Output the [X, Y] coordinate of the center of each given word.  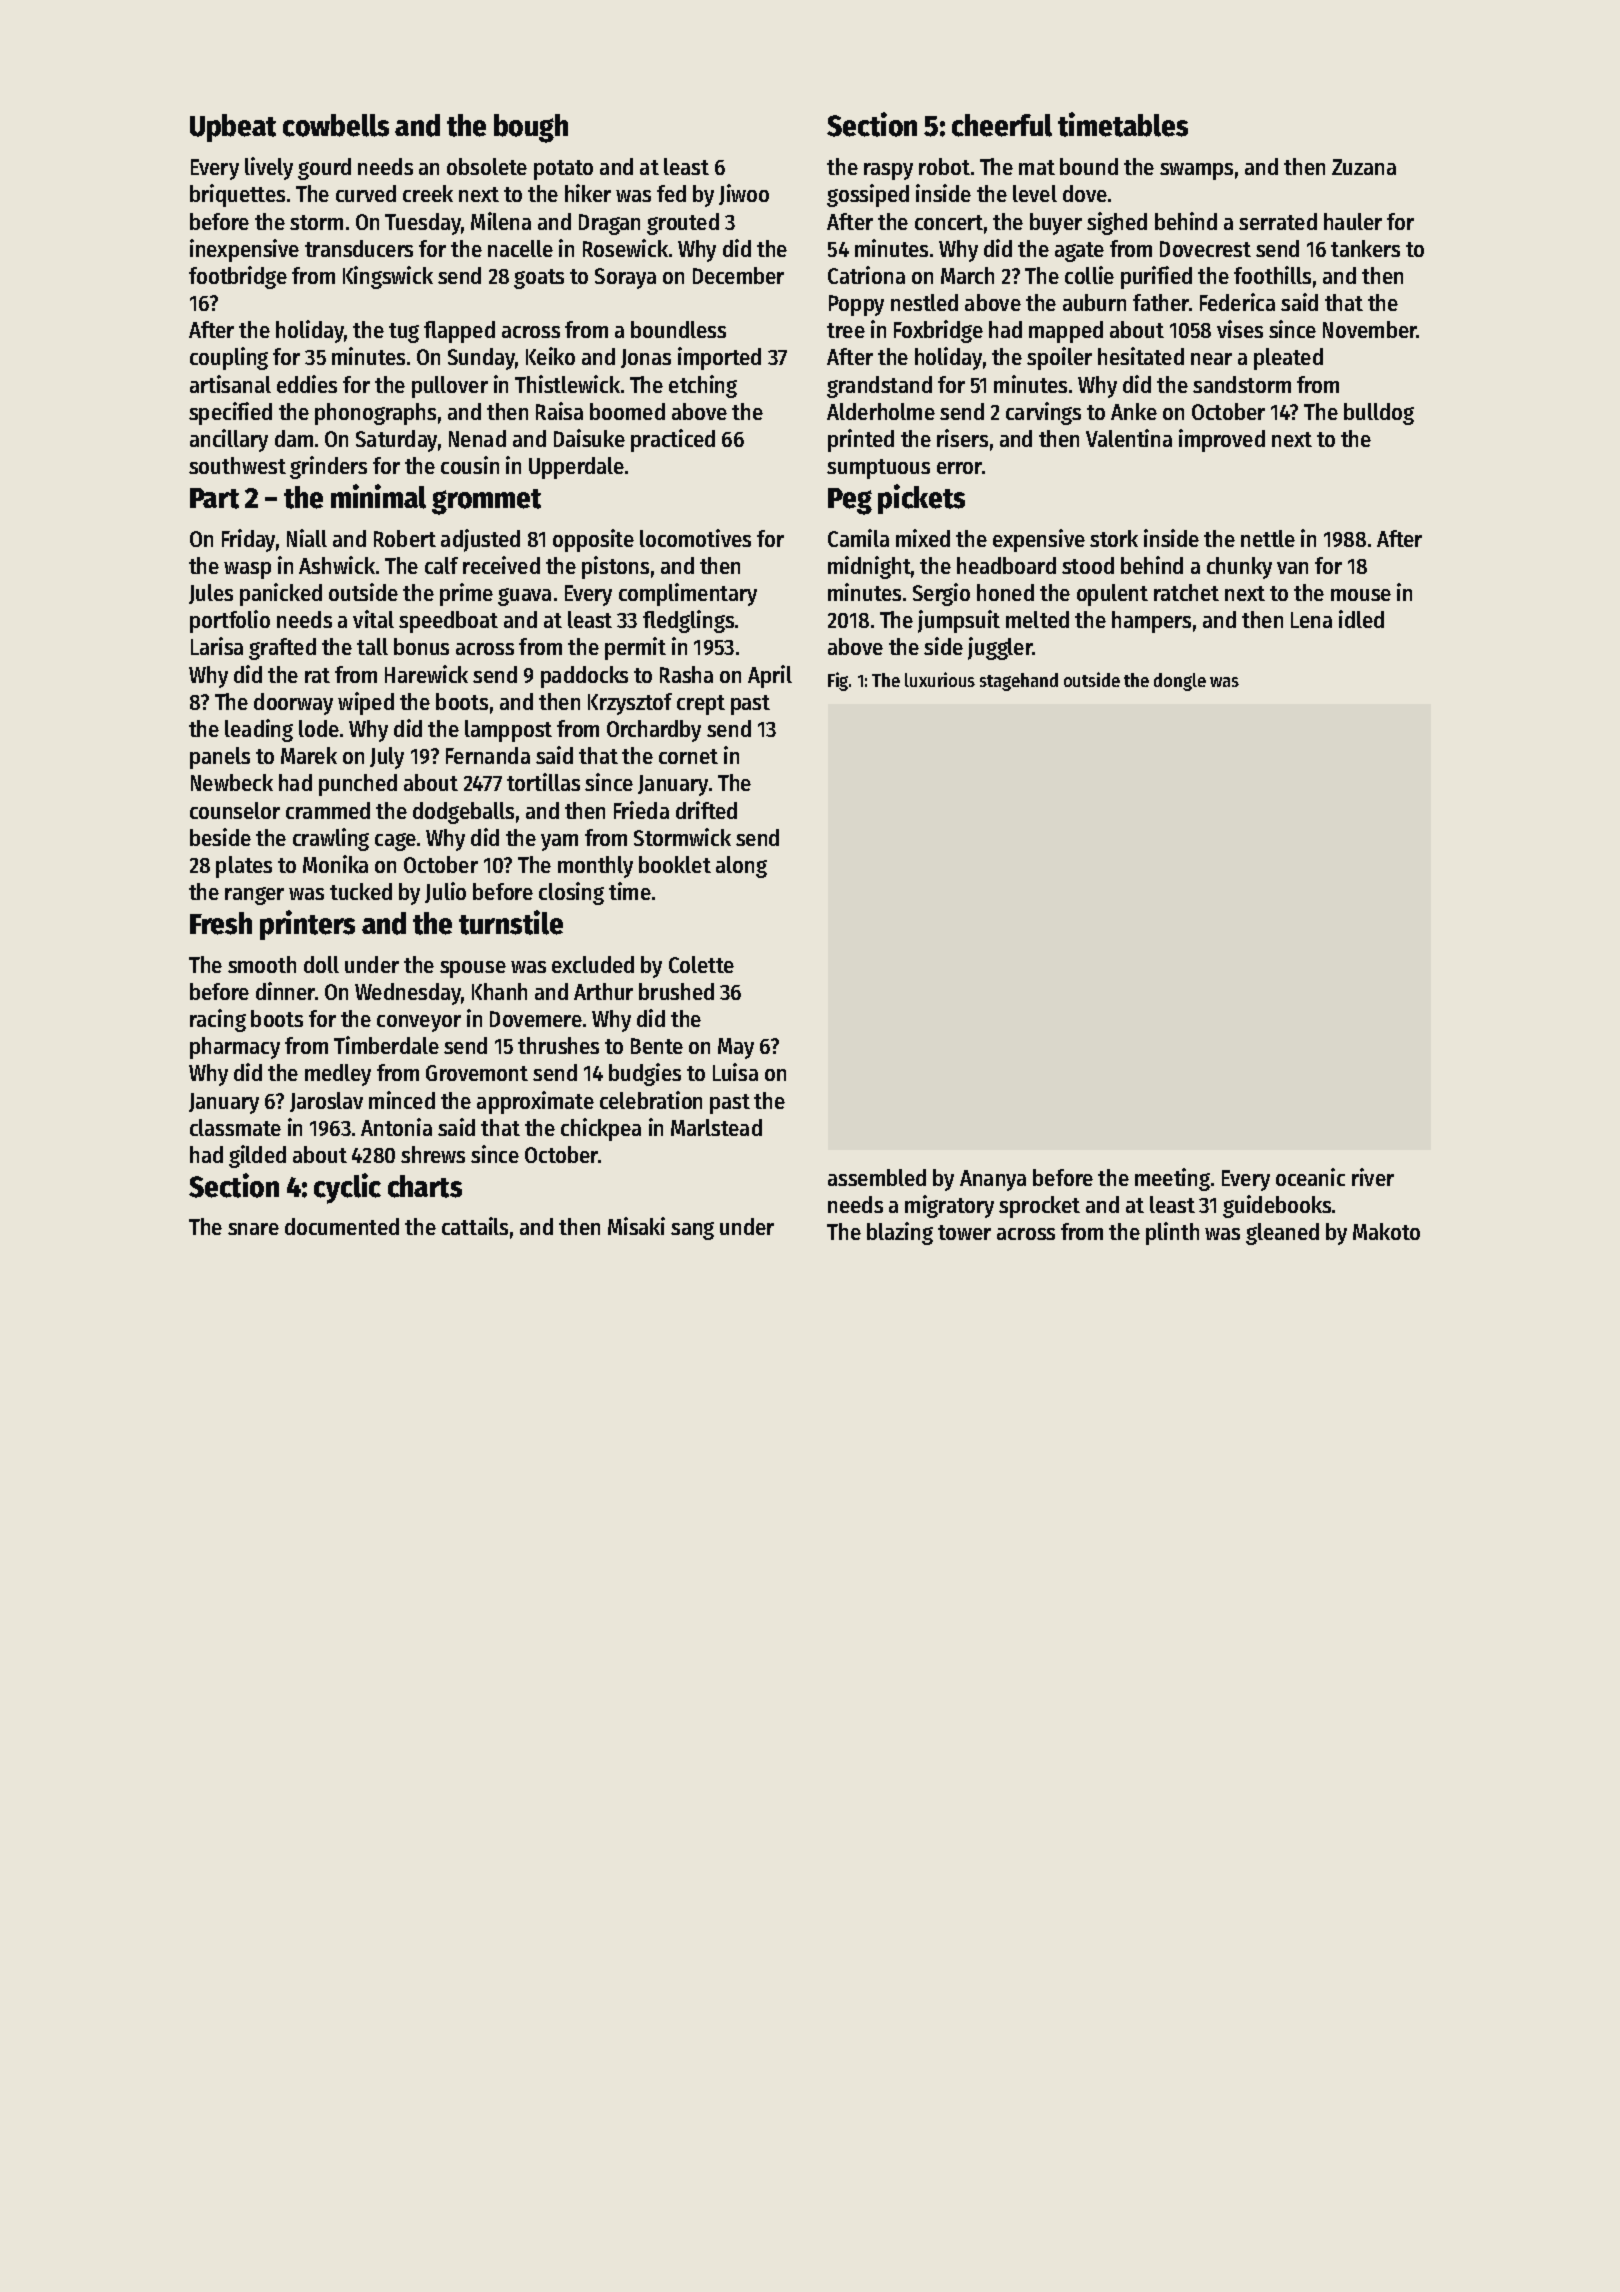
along [741, 867]
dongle [1180, 682]
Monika [335, 864]
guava [524, 597]
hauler [1353, 221]
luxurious [940, 679]
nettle [1268, 538]
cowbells [336, 125]
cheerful [1002, 125]
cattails [475, 1226]
